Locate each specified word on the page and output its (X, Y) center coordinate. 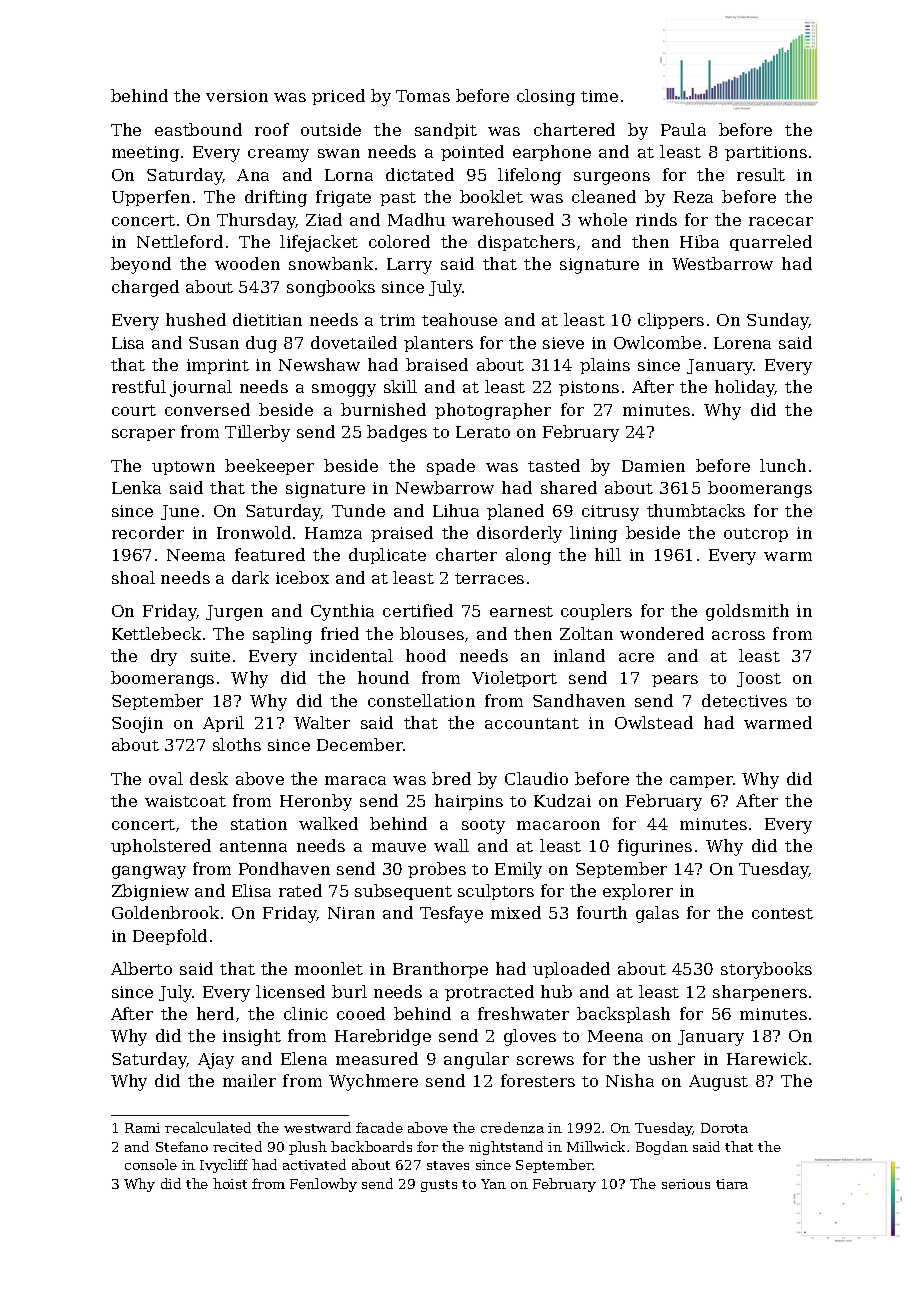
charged (145, 288)
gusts (439, 1186)
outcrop (756, 535)
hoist (230, 1183)
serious (686, 1184)
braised (437, 364)
